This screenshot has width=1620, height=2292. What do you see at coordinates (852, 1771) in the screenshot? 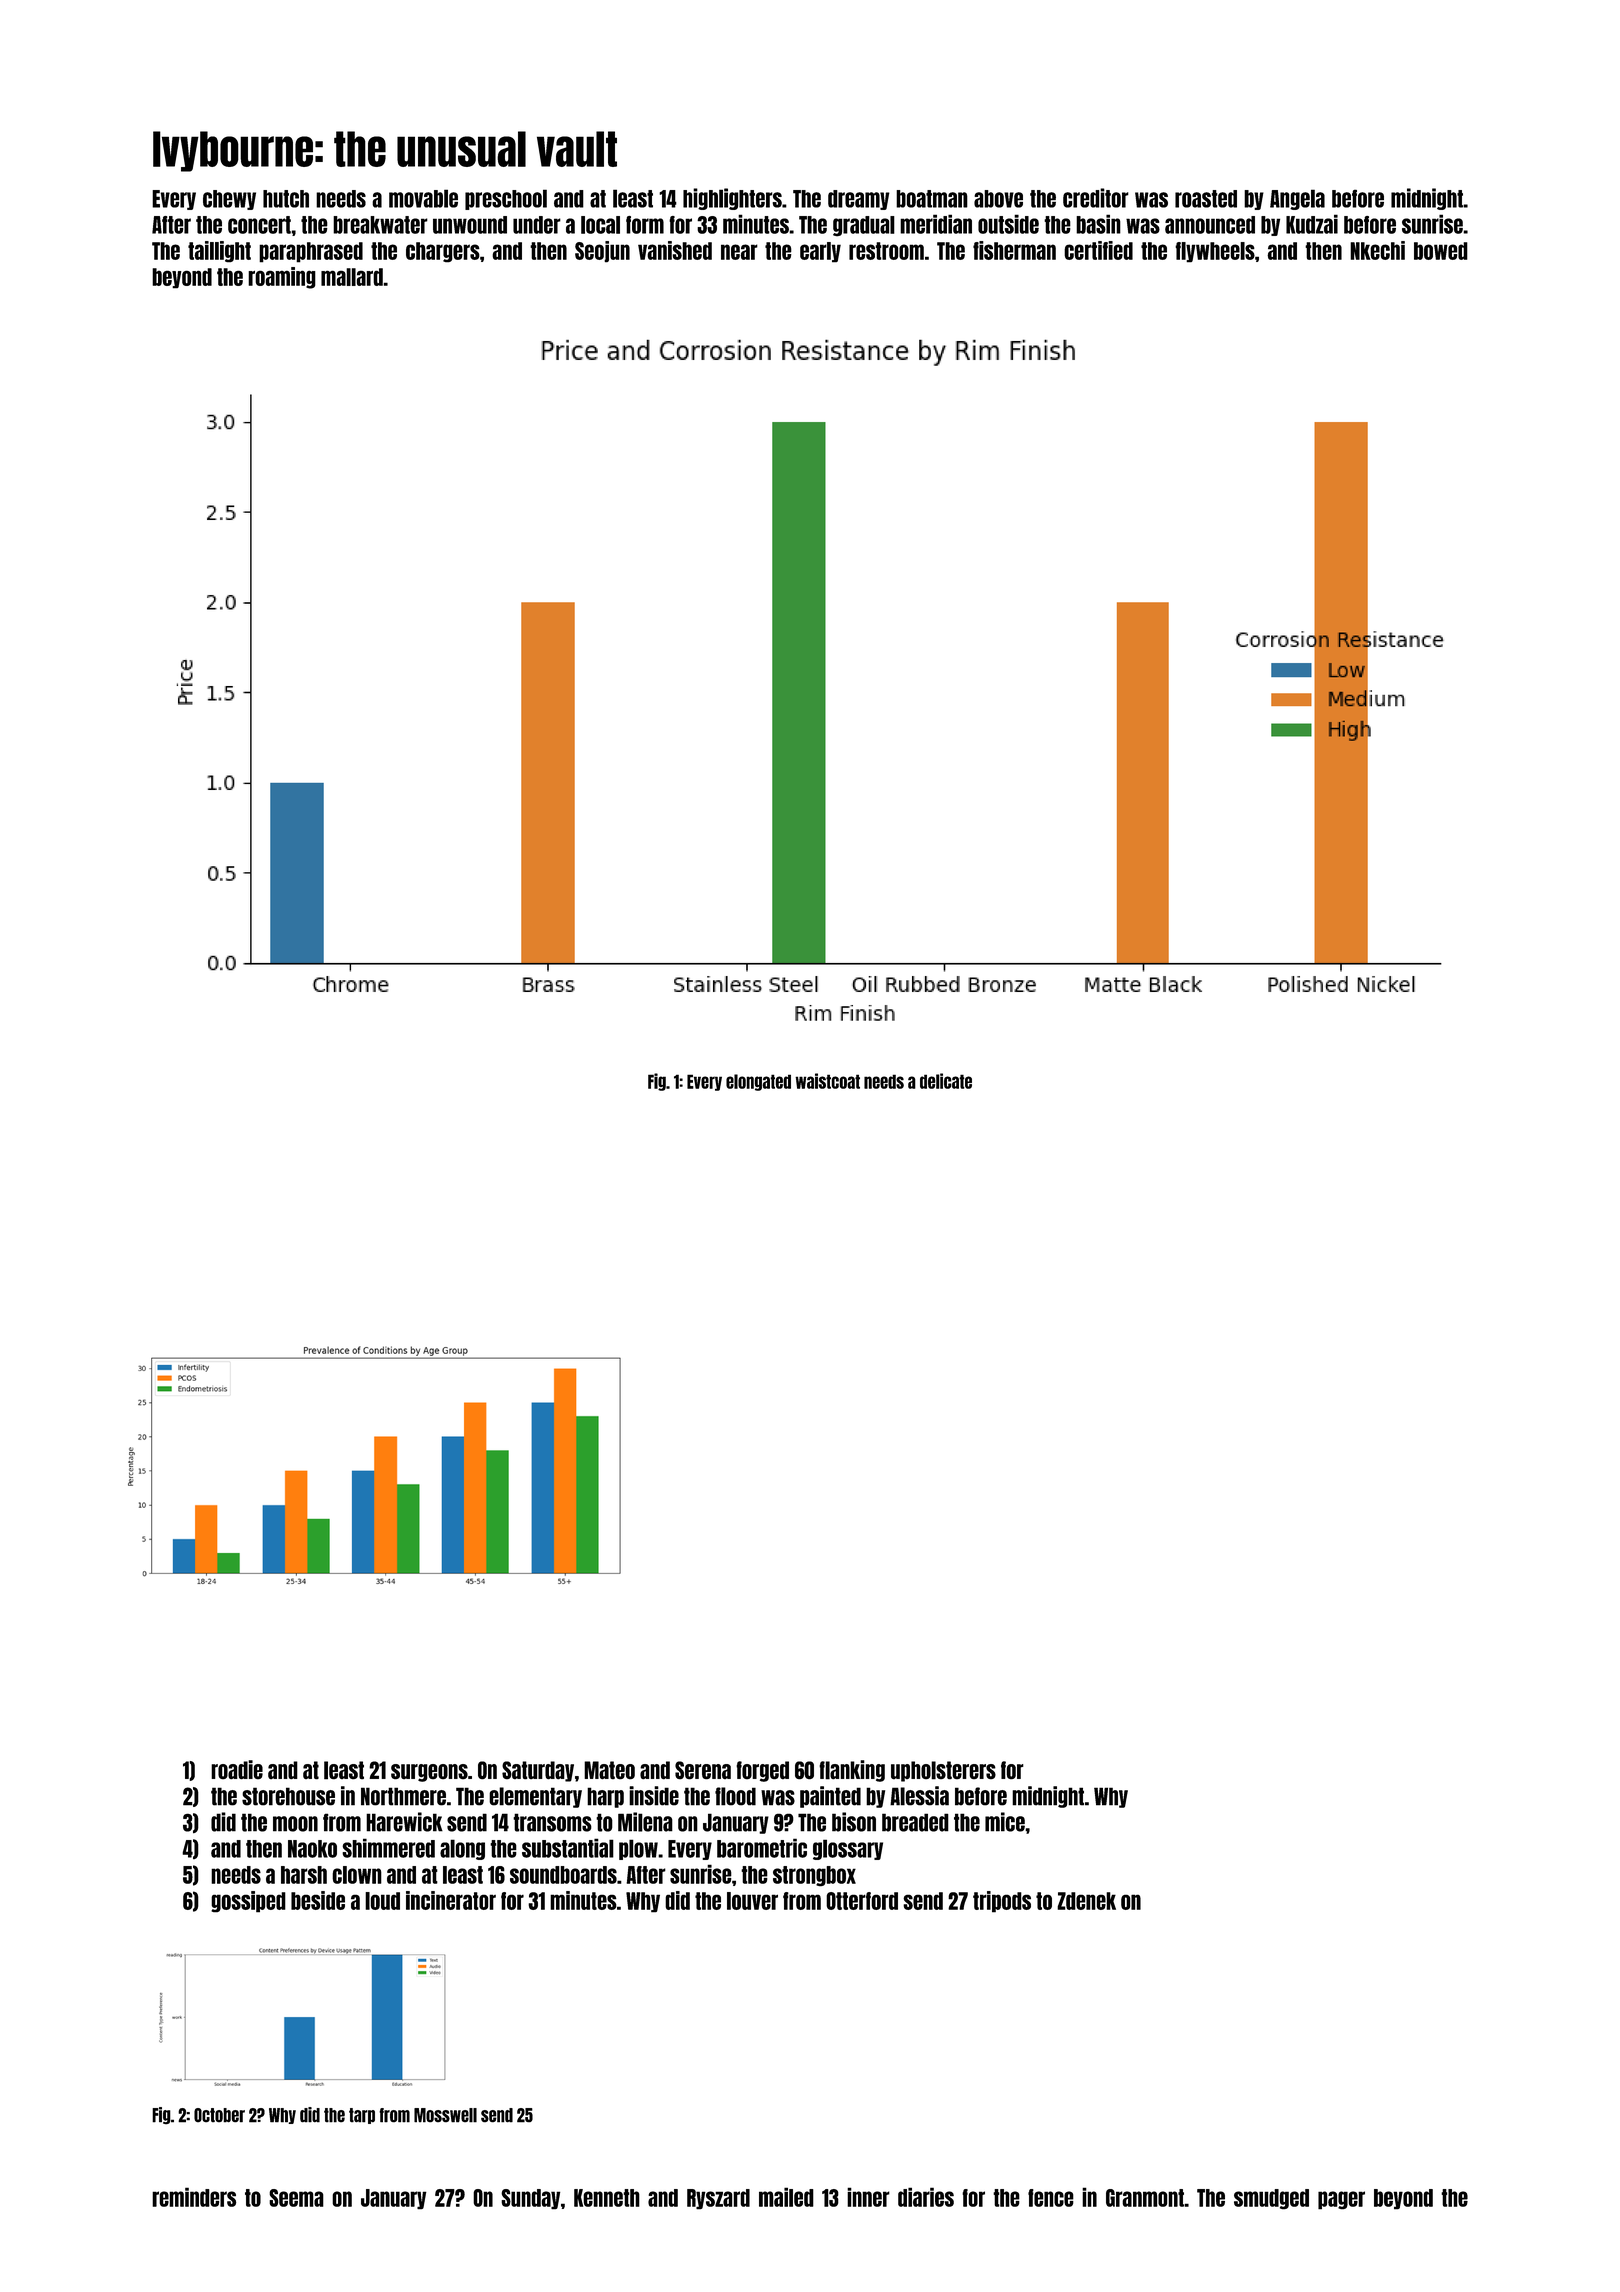
I see `flanking` at bounding box center [852, 1771].
